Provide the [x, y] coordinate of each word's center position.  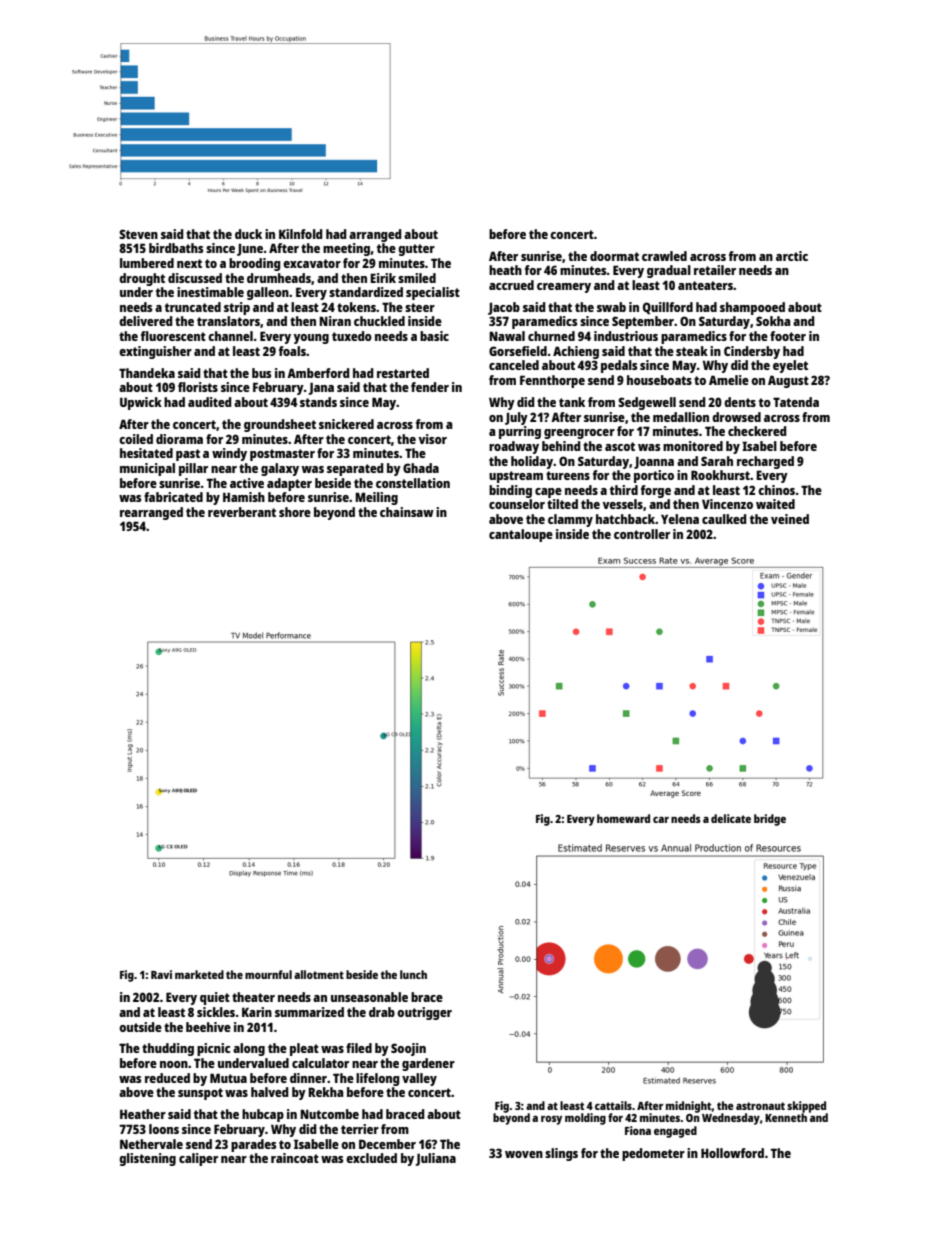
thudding [168, 1049]
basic [434, 336]
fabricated [173, 497]
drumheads [279, 278]
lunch [413, 974]
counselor [517, 504]
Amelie [729, 380]
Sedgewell [647, 403]
